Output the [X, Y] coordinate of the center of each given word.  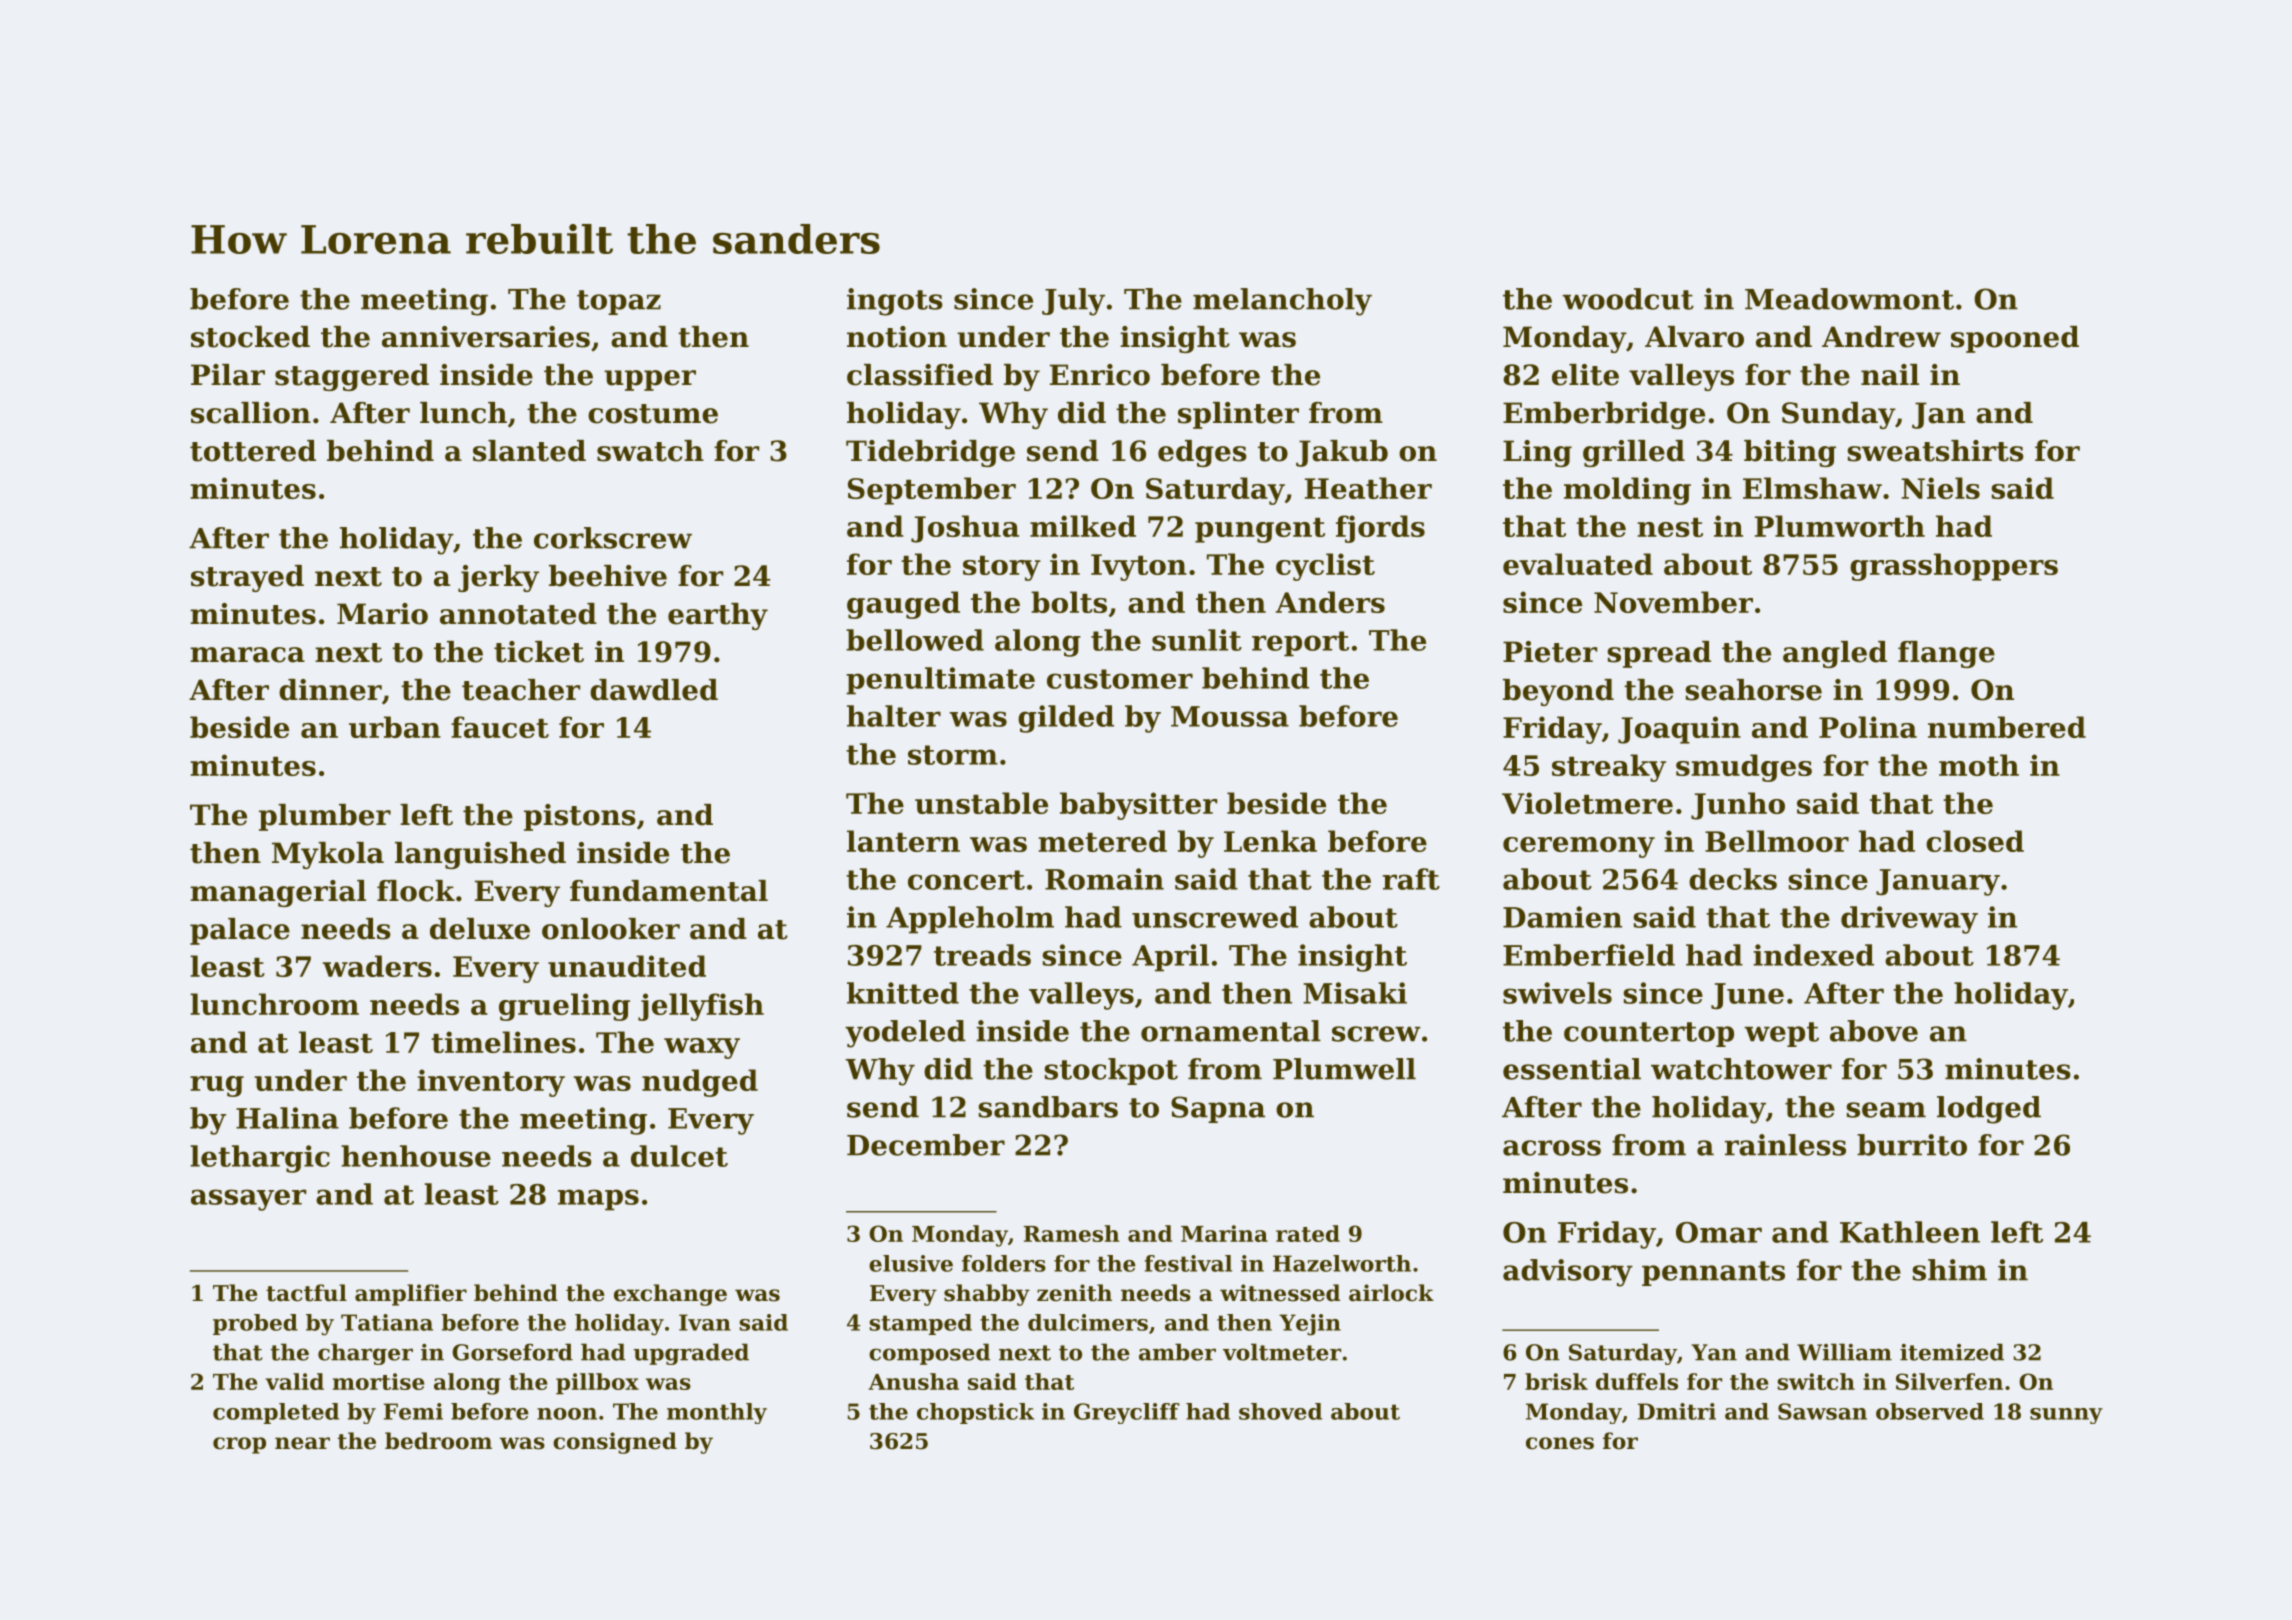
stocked [250, 337]
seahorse [1753, 690]
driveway [1909, 920]
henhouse [416, 1156]
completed [276, 1413]
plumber [325, 817]
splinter [1238, 415]
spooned [2015, 339]
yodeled [905, 1034]
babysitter [1138, 806]
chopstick [975, 1413]
